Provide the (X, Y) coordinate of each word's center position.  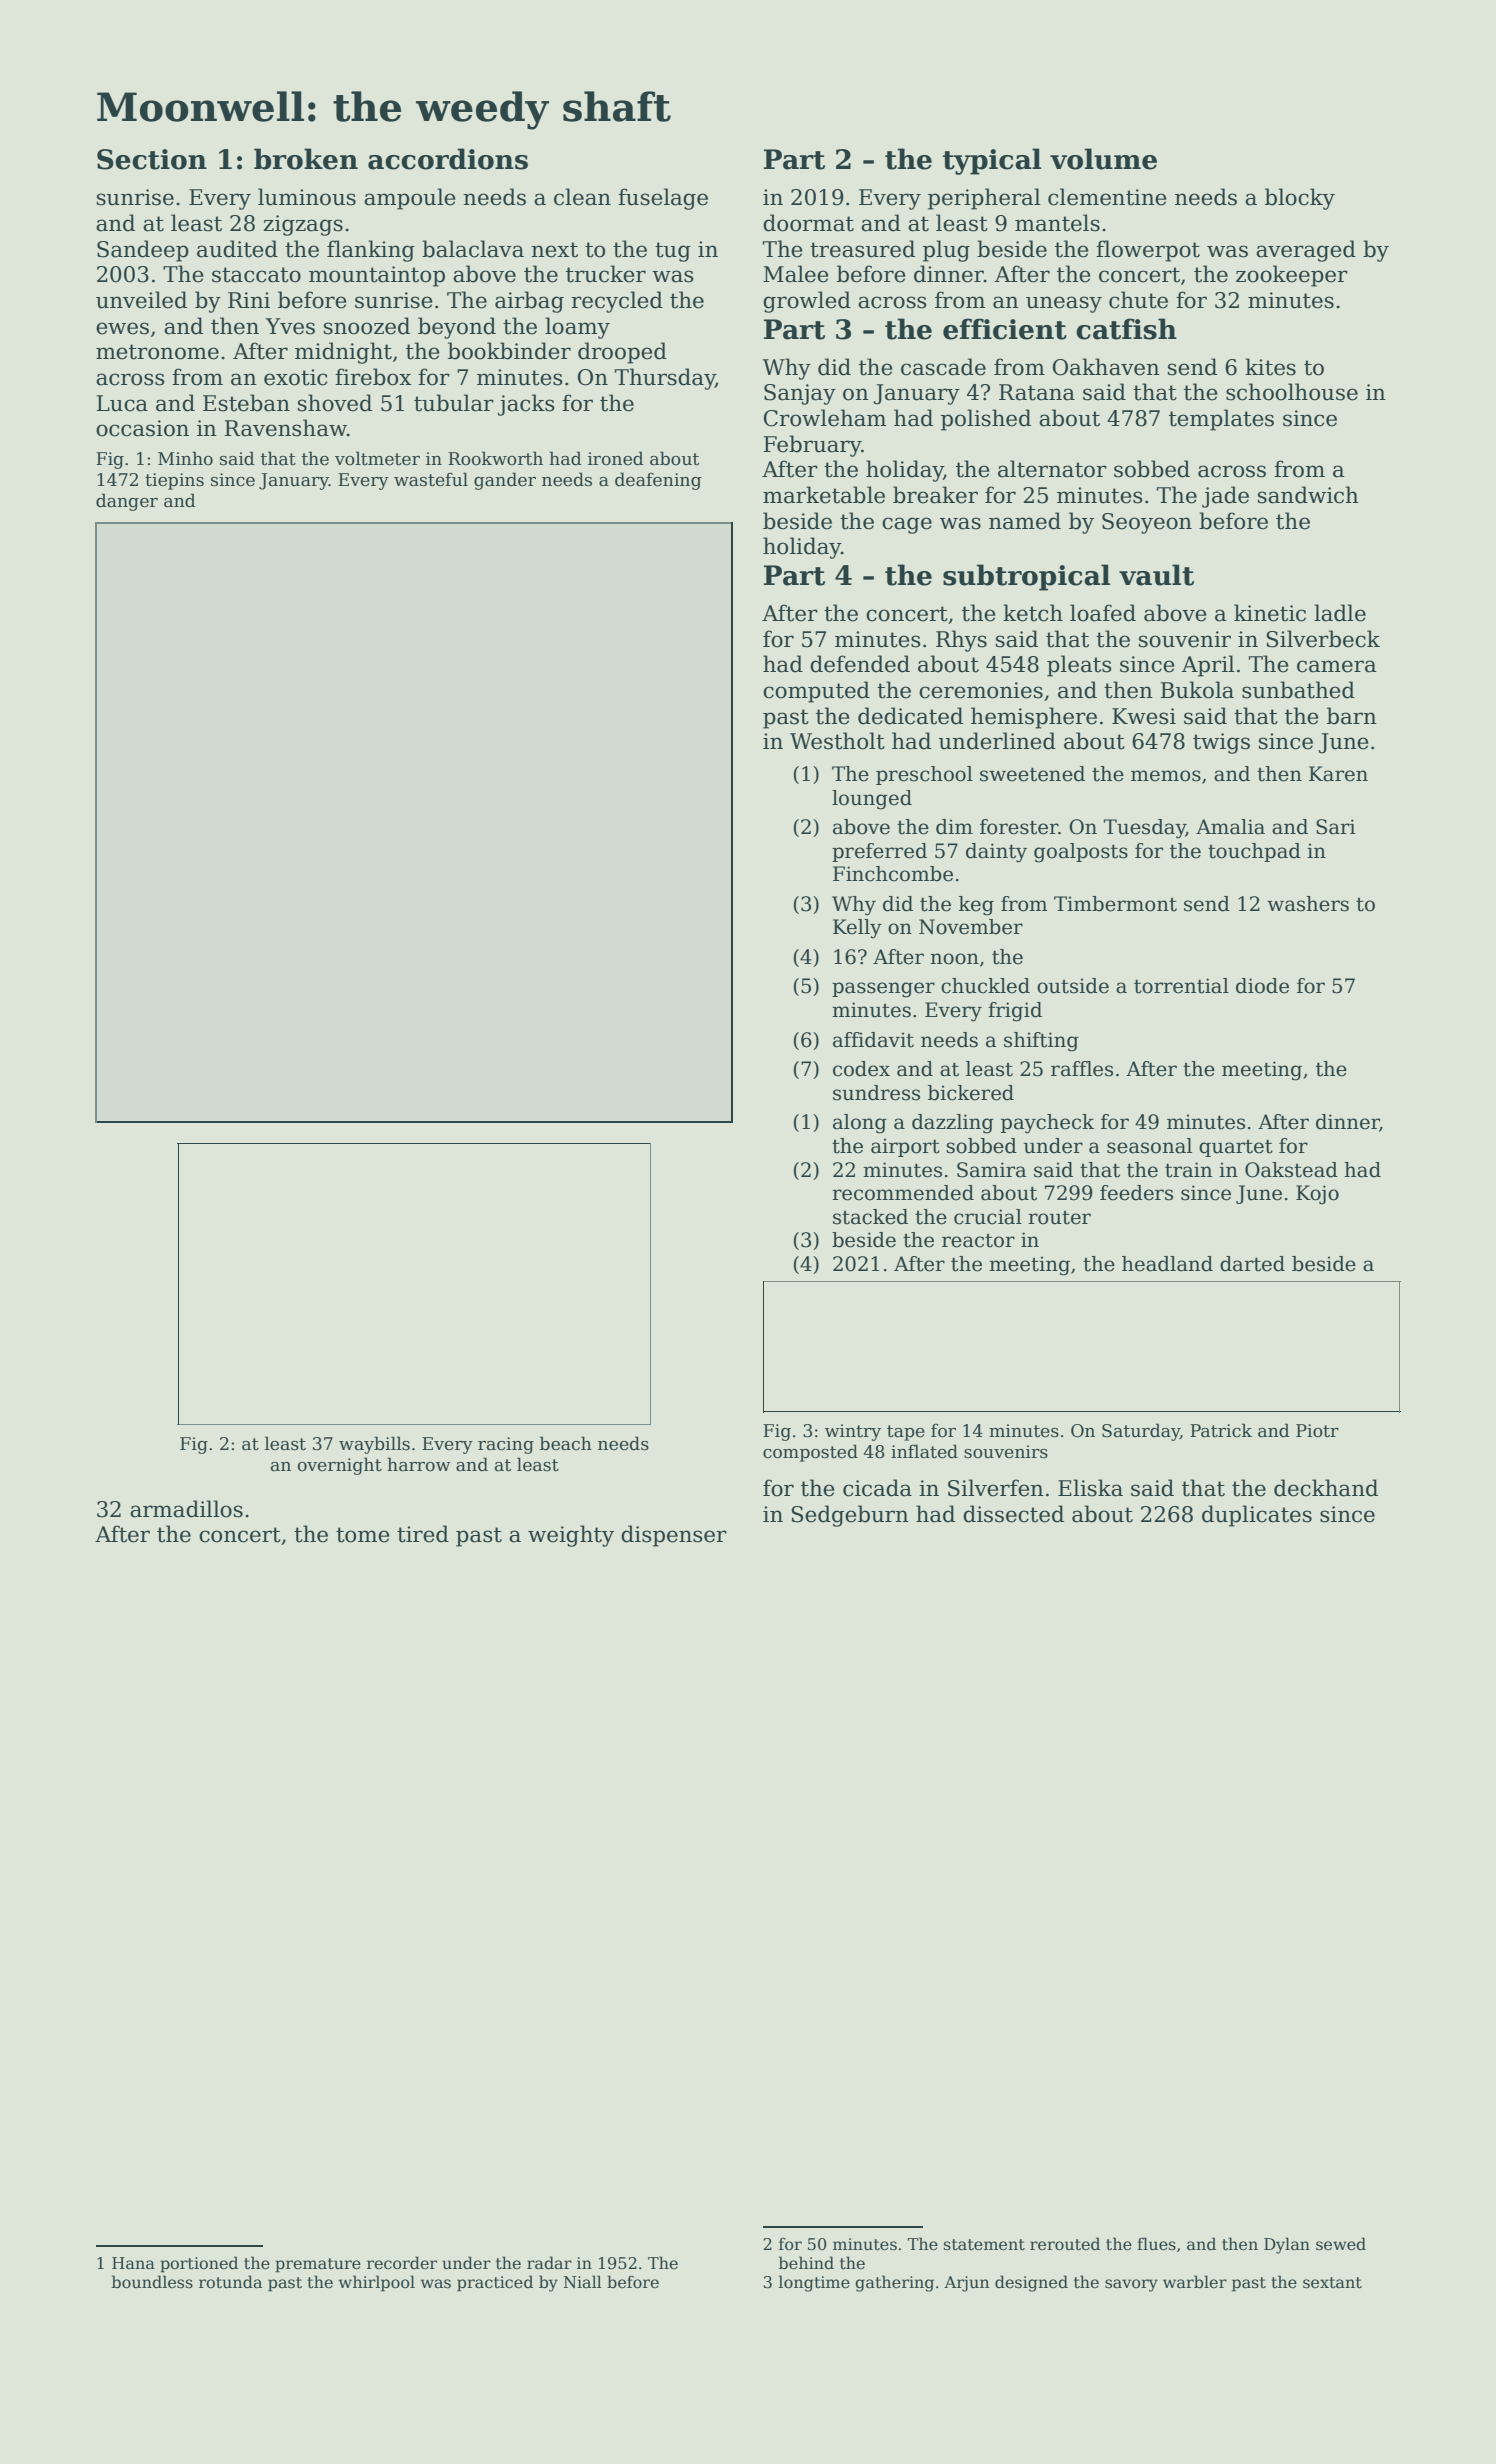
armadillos (186, 1509)
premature (318, 2265)
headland (1167, 1264)
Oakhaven (1106, 367)
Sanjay (800, 394)
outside (1073, 986)
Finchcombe (893, 874)
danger (127, 502)
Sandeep (143, 251)
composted (810, 1453)
